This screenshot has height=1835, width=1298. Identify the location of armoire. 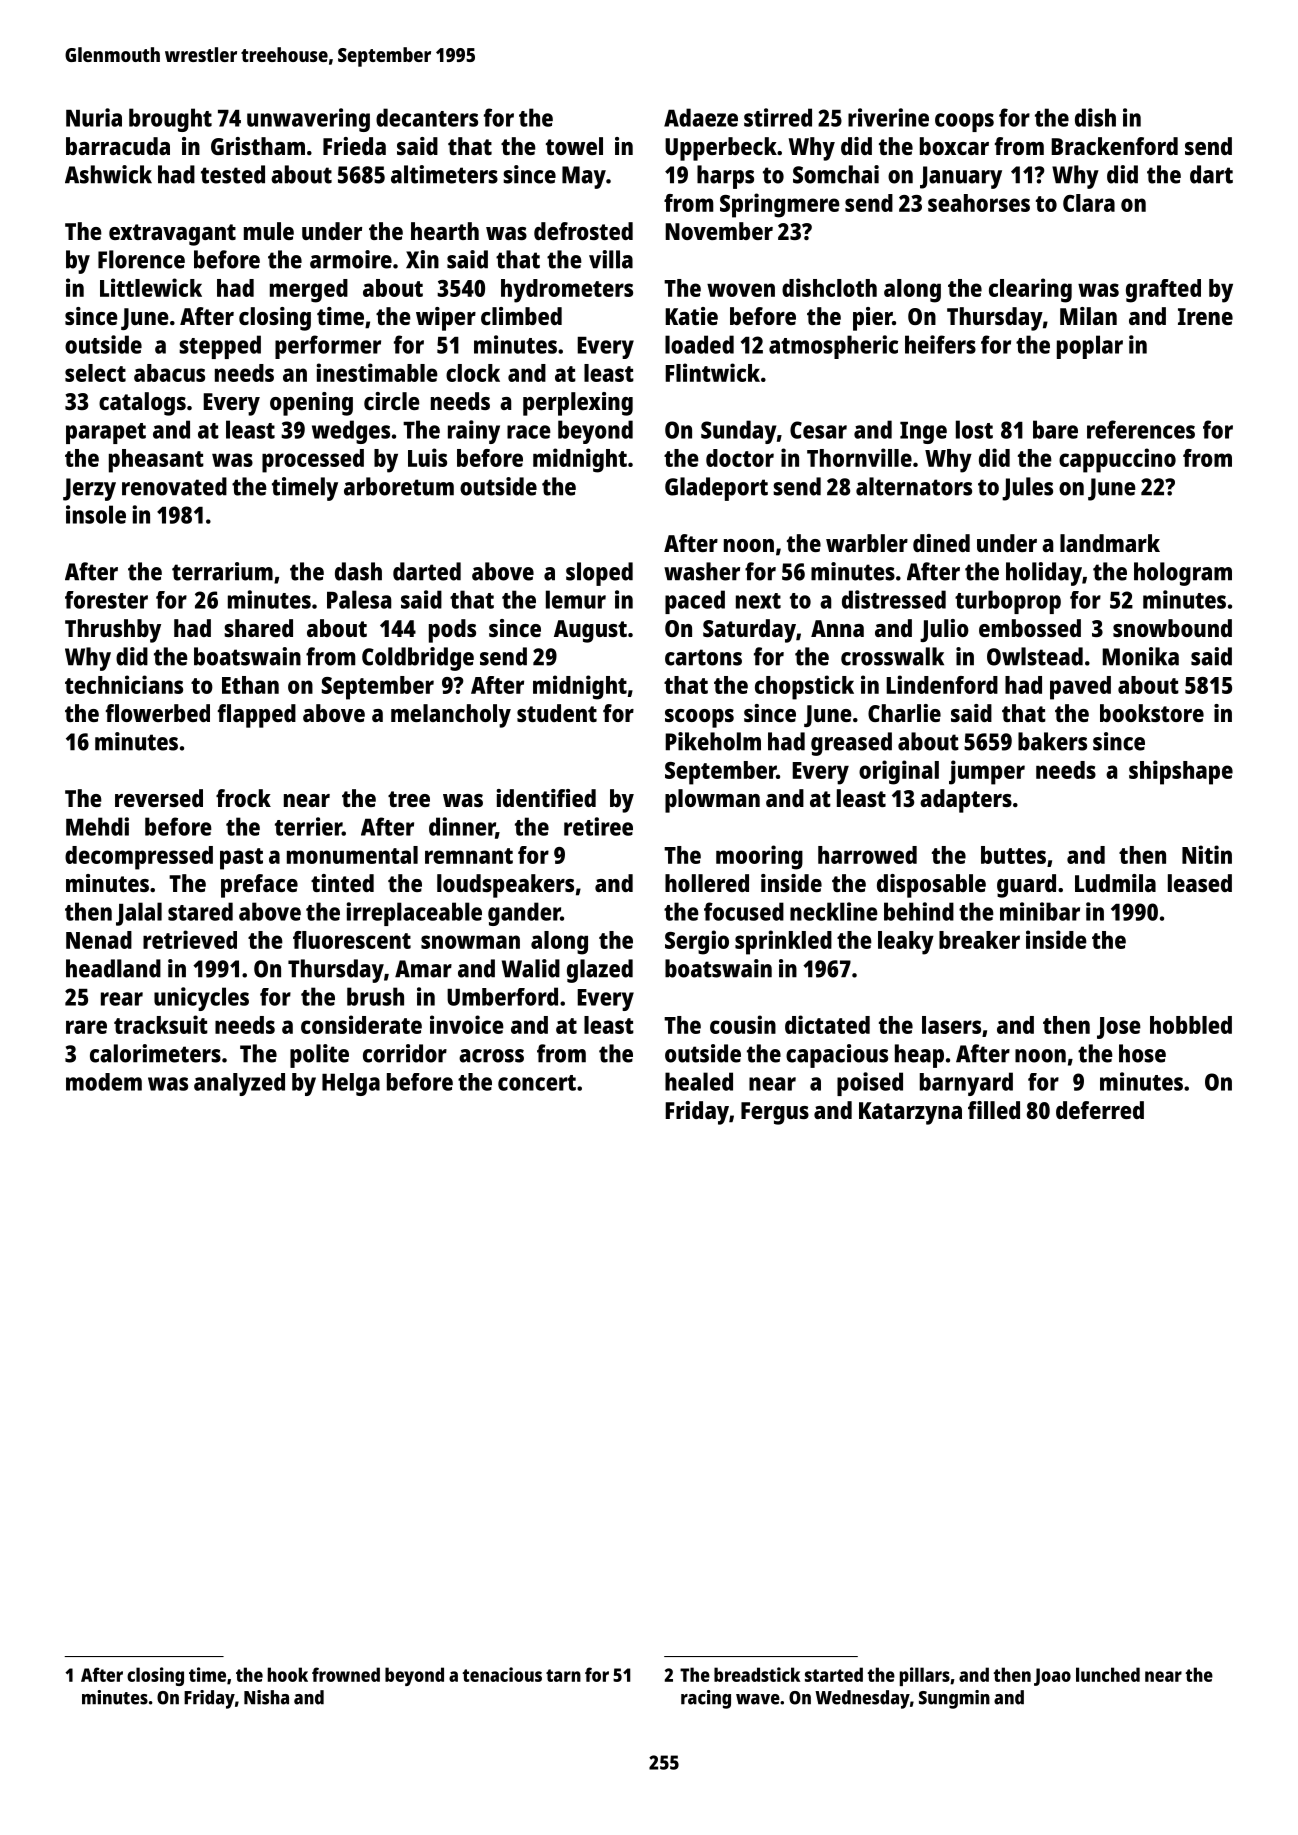
(351, 259).
